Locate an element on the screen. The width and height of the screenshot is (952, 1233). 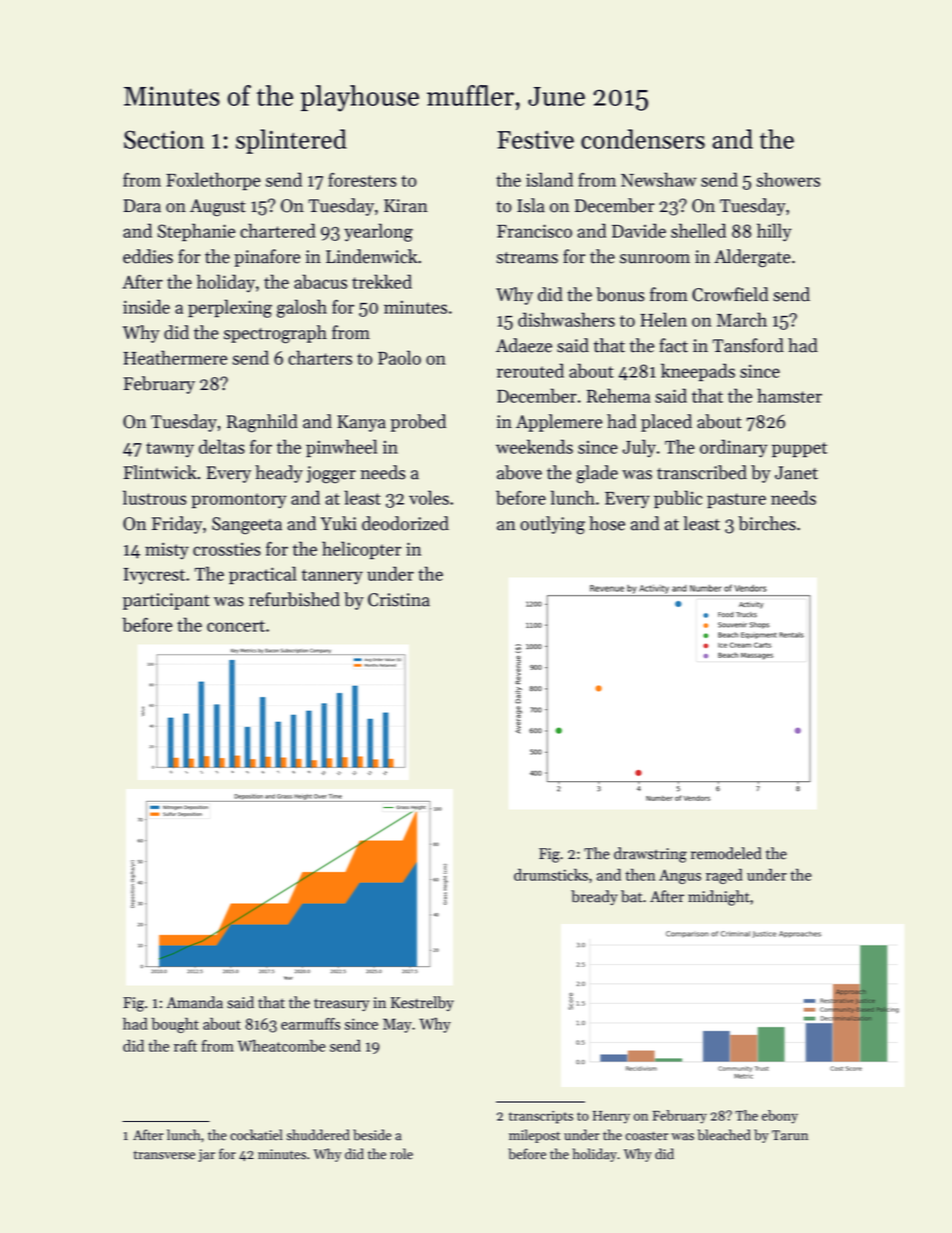
raft is located at coordinates (185, 1046).
